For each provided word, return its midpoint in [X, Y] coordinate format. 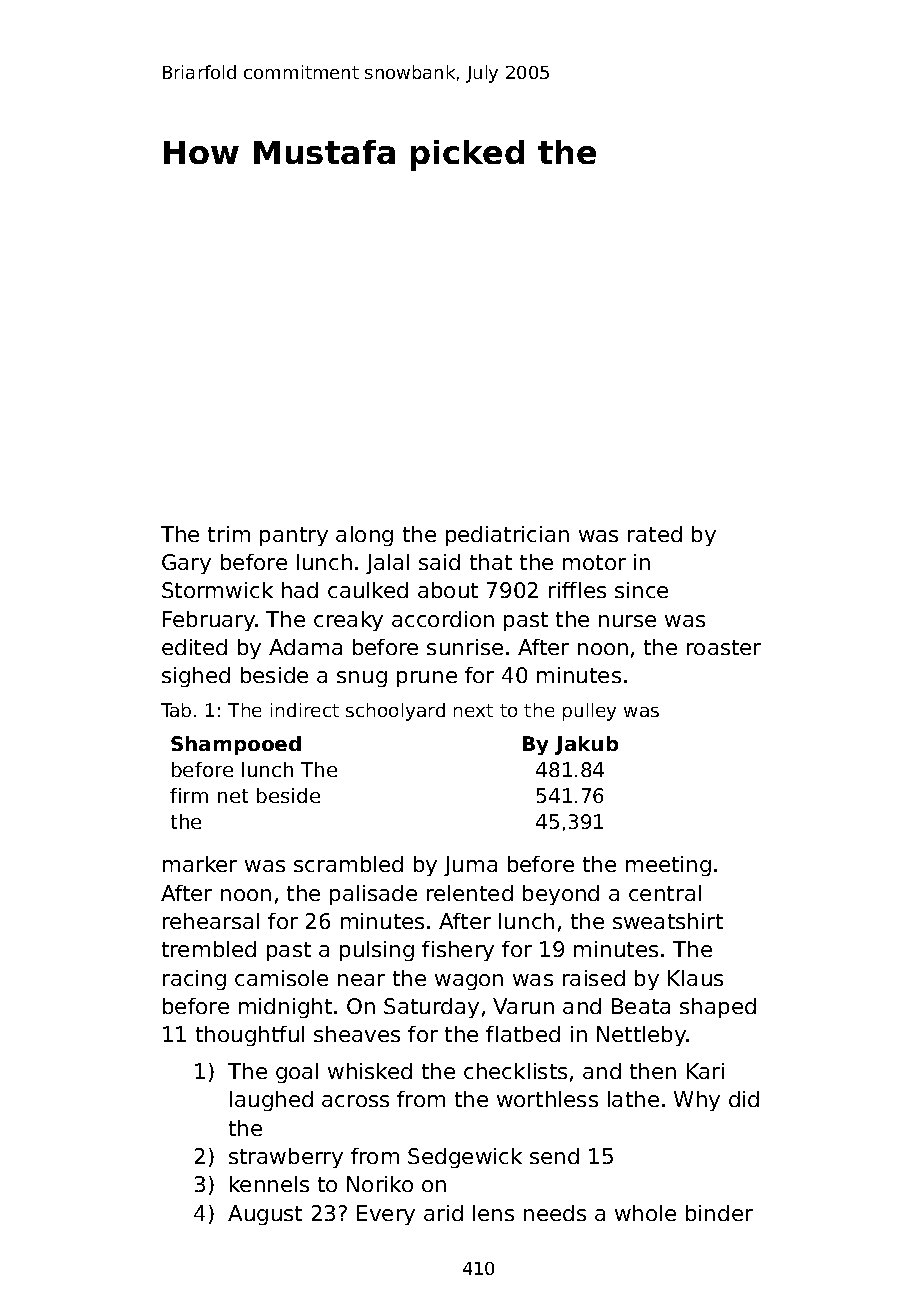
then [653, 1071]
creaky [348, 621]
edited [194, 647]
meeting [668, 866]
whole [645, 1213]
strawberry [286, 1158]
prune [427, 679]
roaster [724, 647]
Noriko [380, 1184]
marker [200, 864]
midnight [285, 1008]
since [641, 590]
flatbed [523, 1034]
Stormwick [217, 590]
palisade [373, 895]
